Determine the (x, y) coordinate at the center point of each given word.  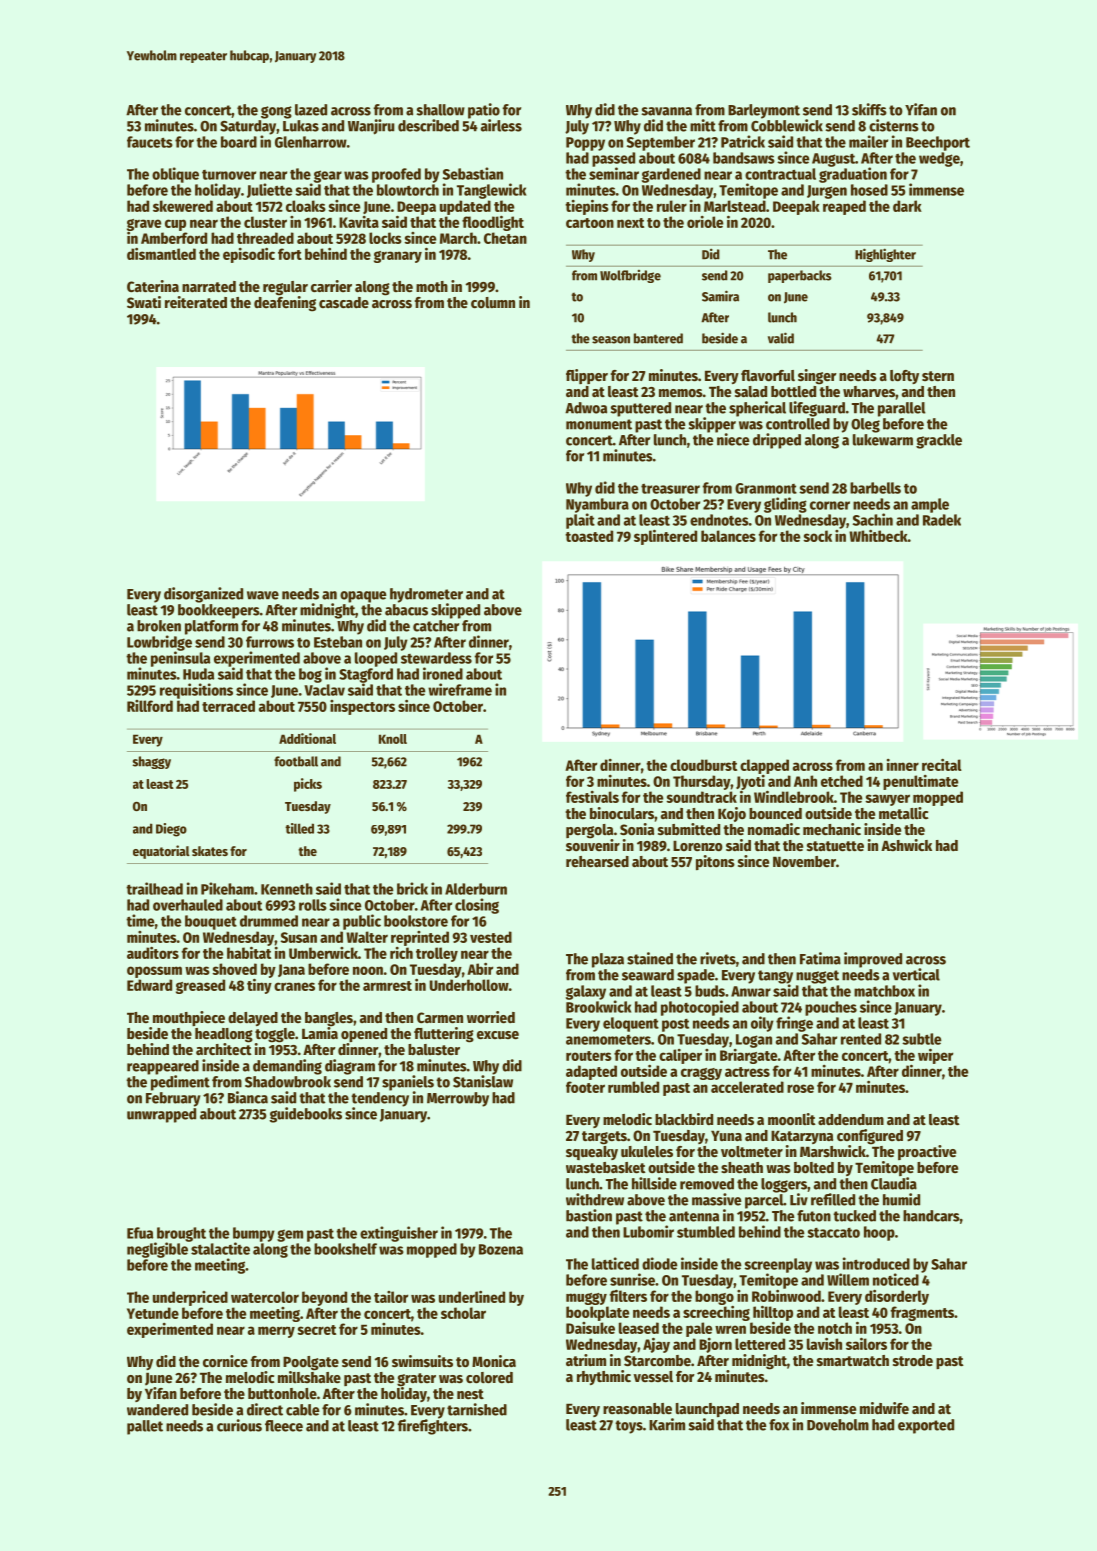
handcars (931, 1216)
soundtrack (702, 797)
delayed (253, 1019)
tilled (299, 828)
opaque (363, 597)
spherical (757, 409)
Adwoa (586, 408)
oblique (175, 175)
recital (942, 765)
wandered (157, 1410)
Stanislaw (483, 1081)
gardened (671, 175)
